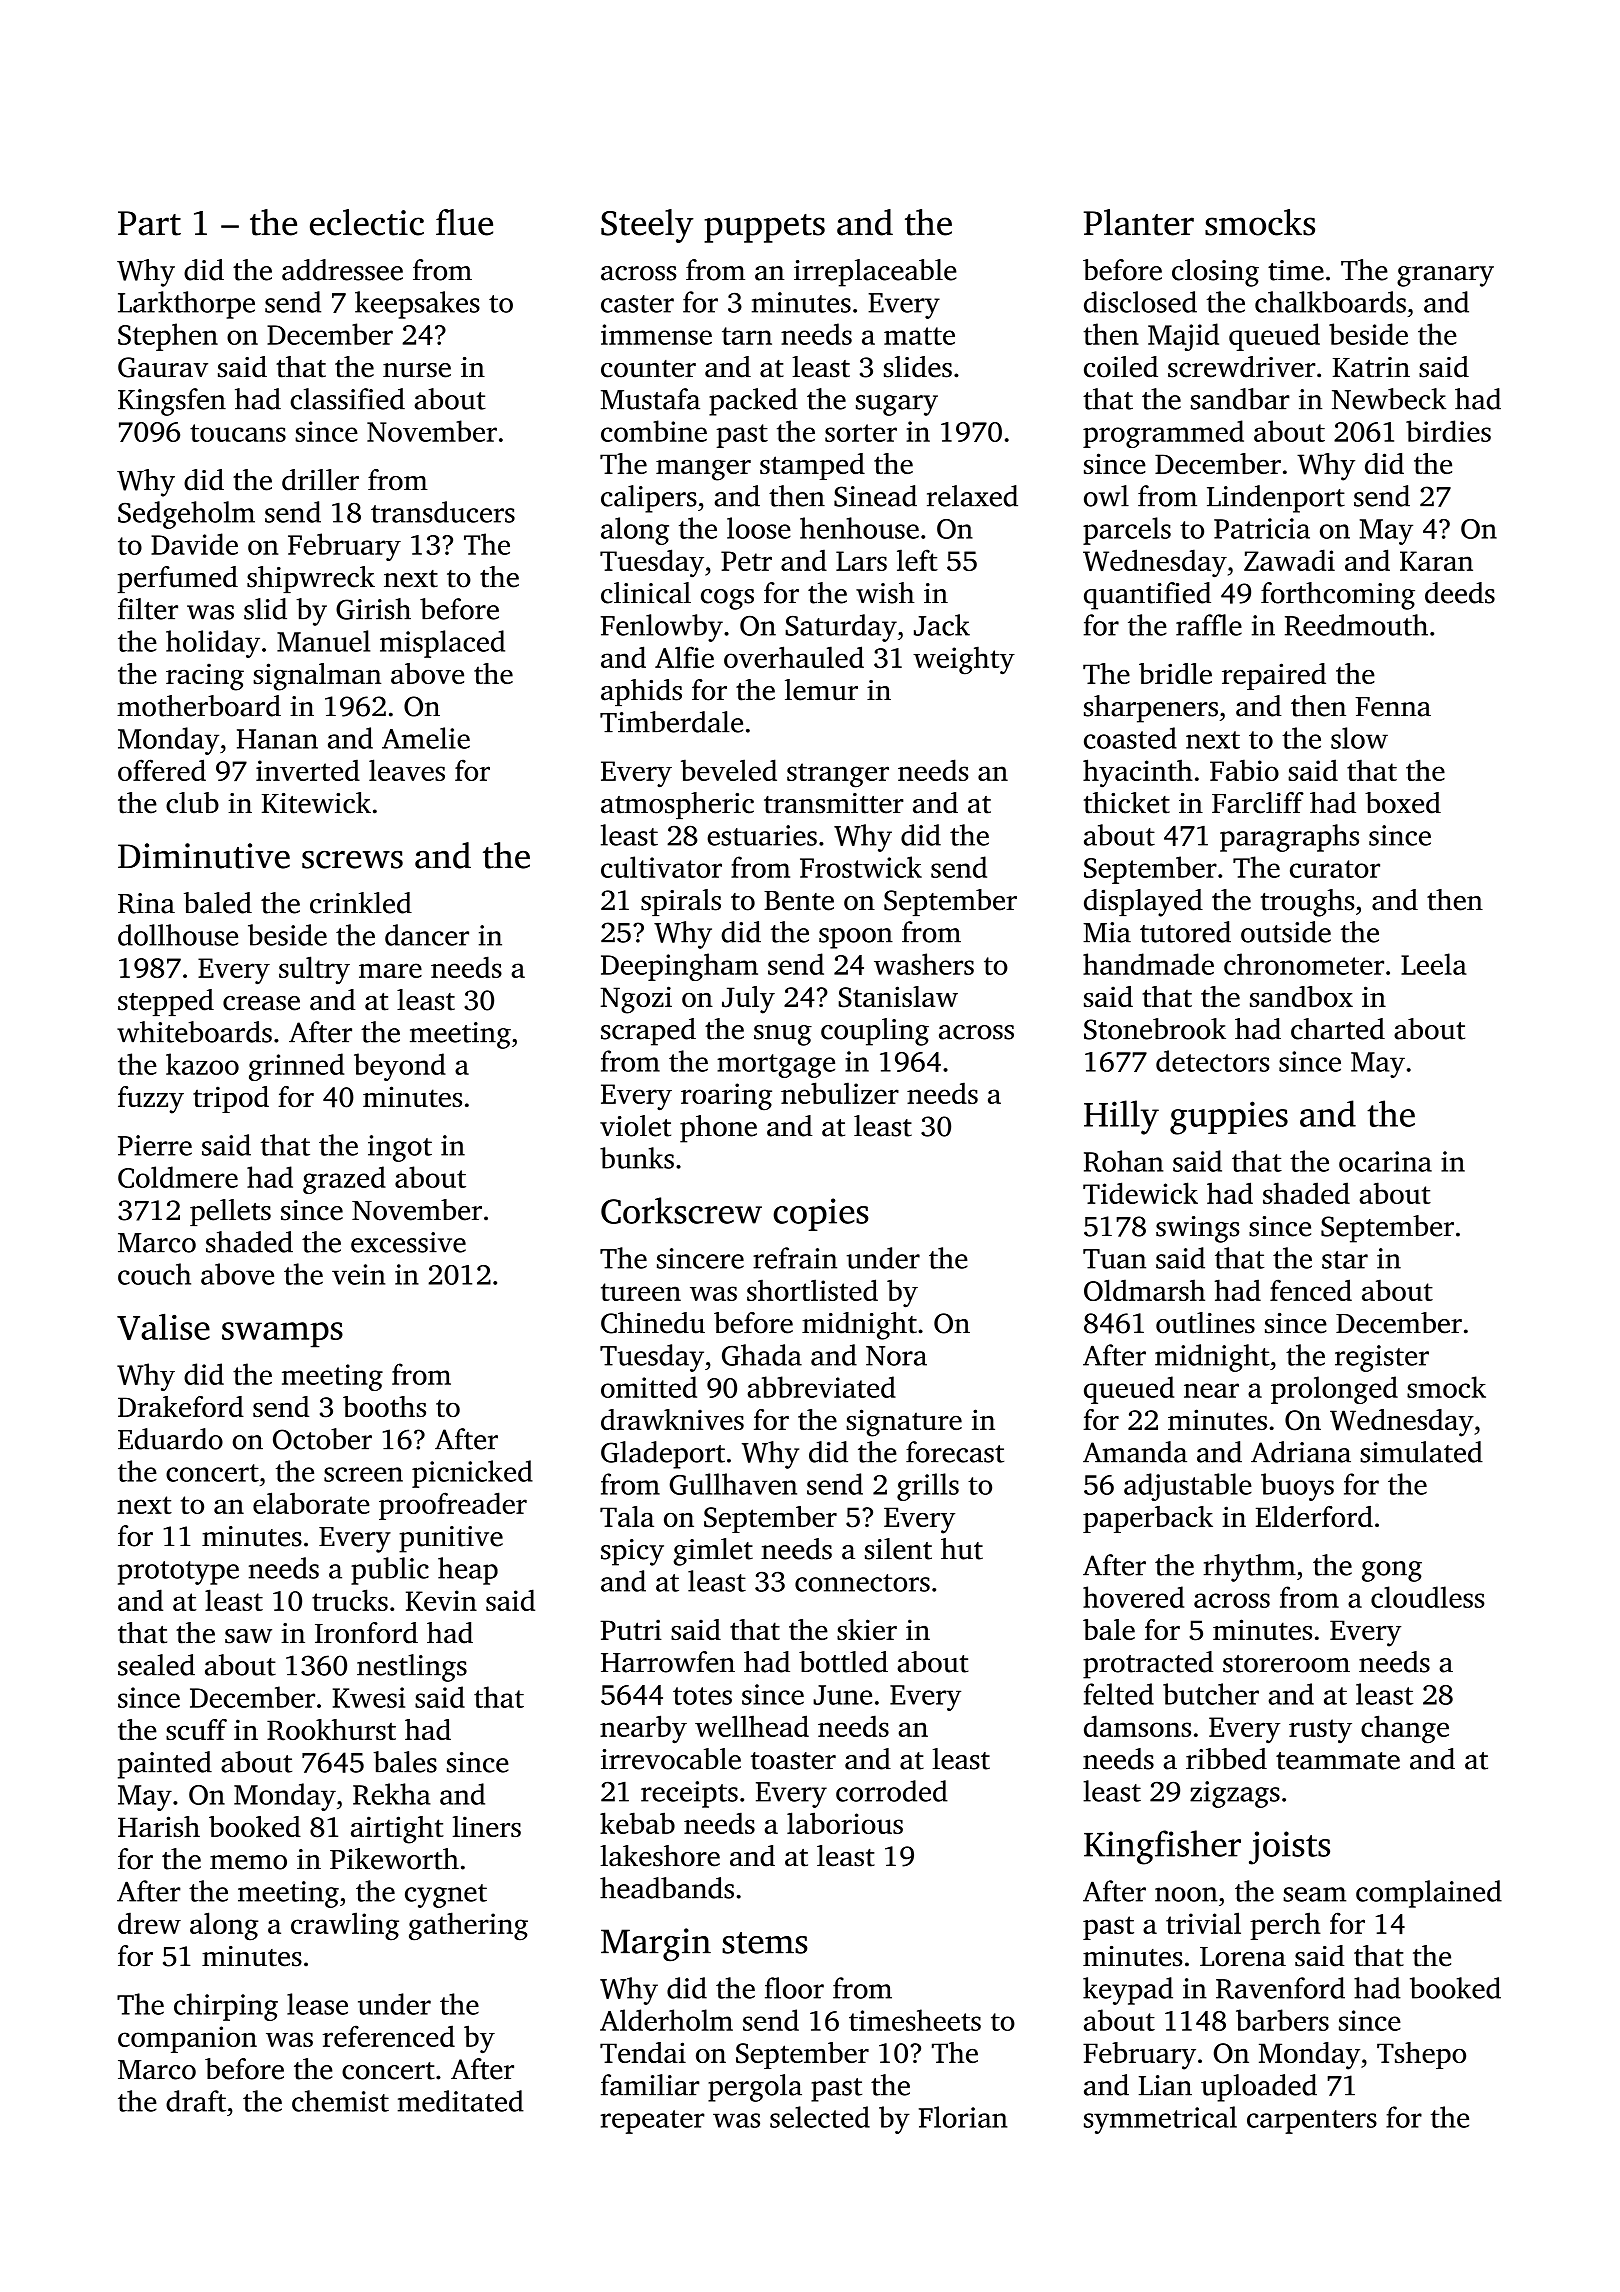 The height and width of the screenshot is (2292, 1620). I want to click on Amelie, so click(426, 738).
